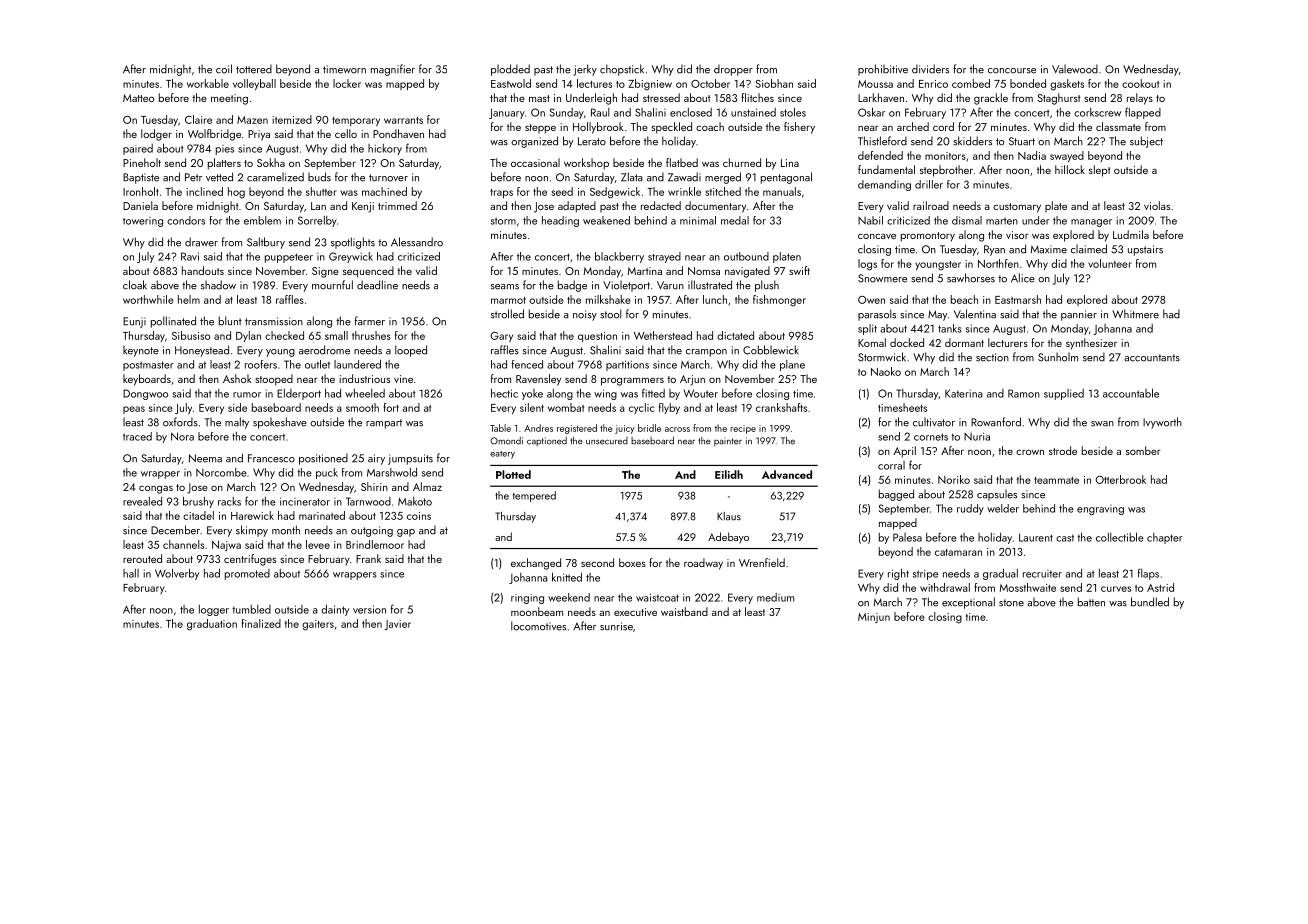 This page has height=924, width=1308. What do you see at coordinates (931, 437) in the page?
I see `cornets` at bounding box center [931, 437].
